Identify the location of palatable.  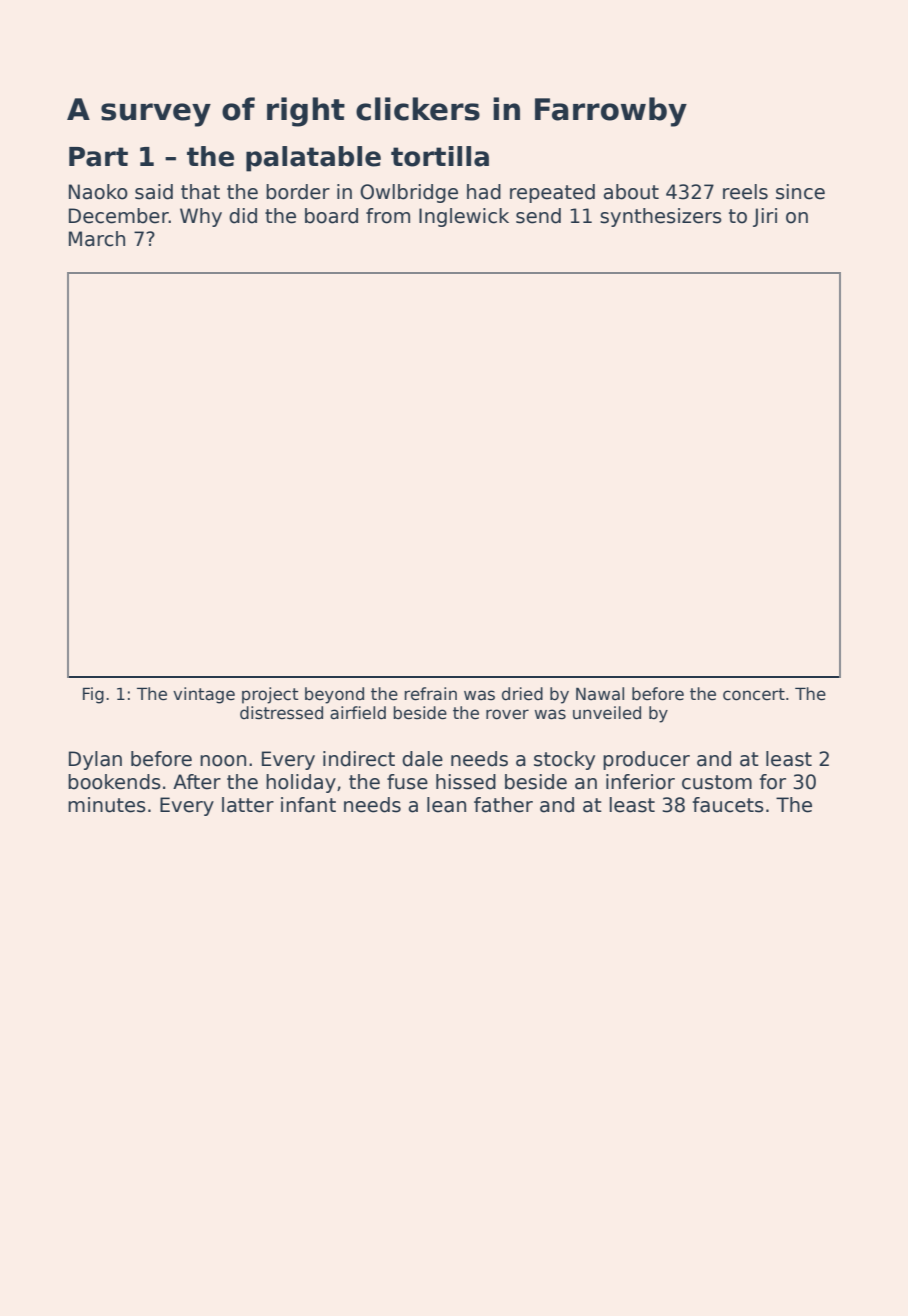
(313, 159).
